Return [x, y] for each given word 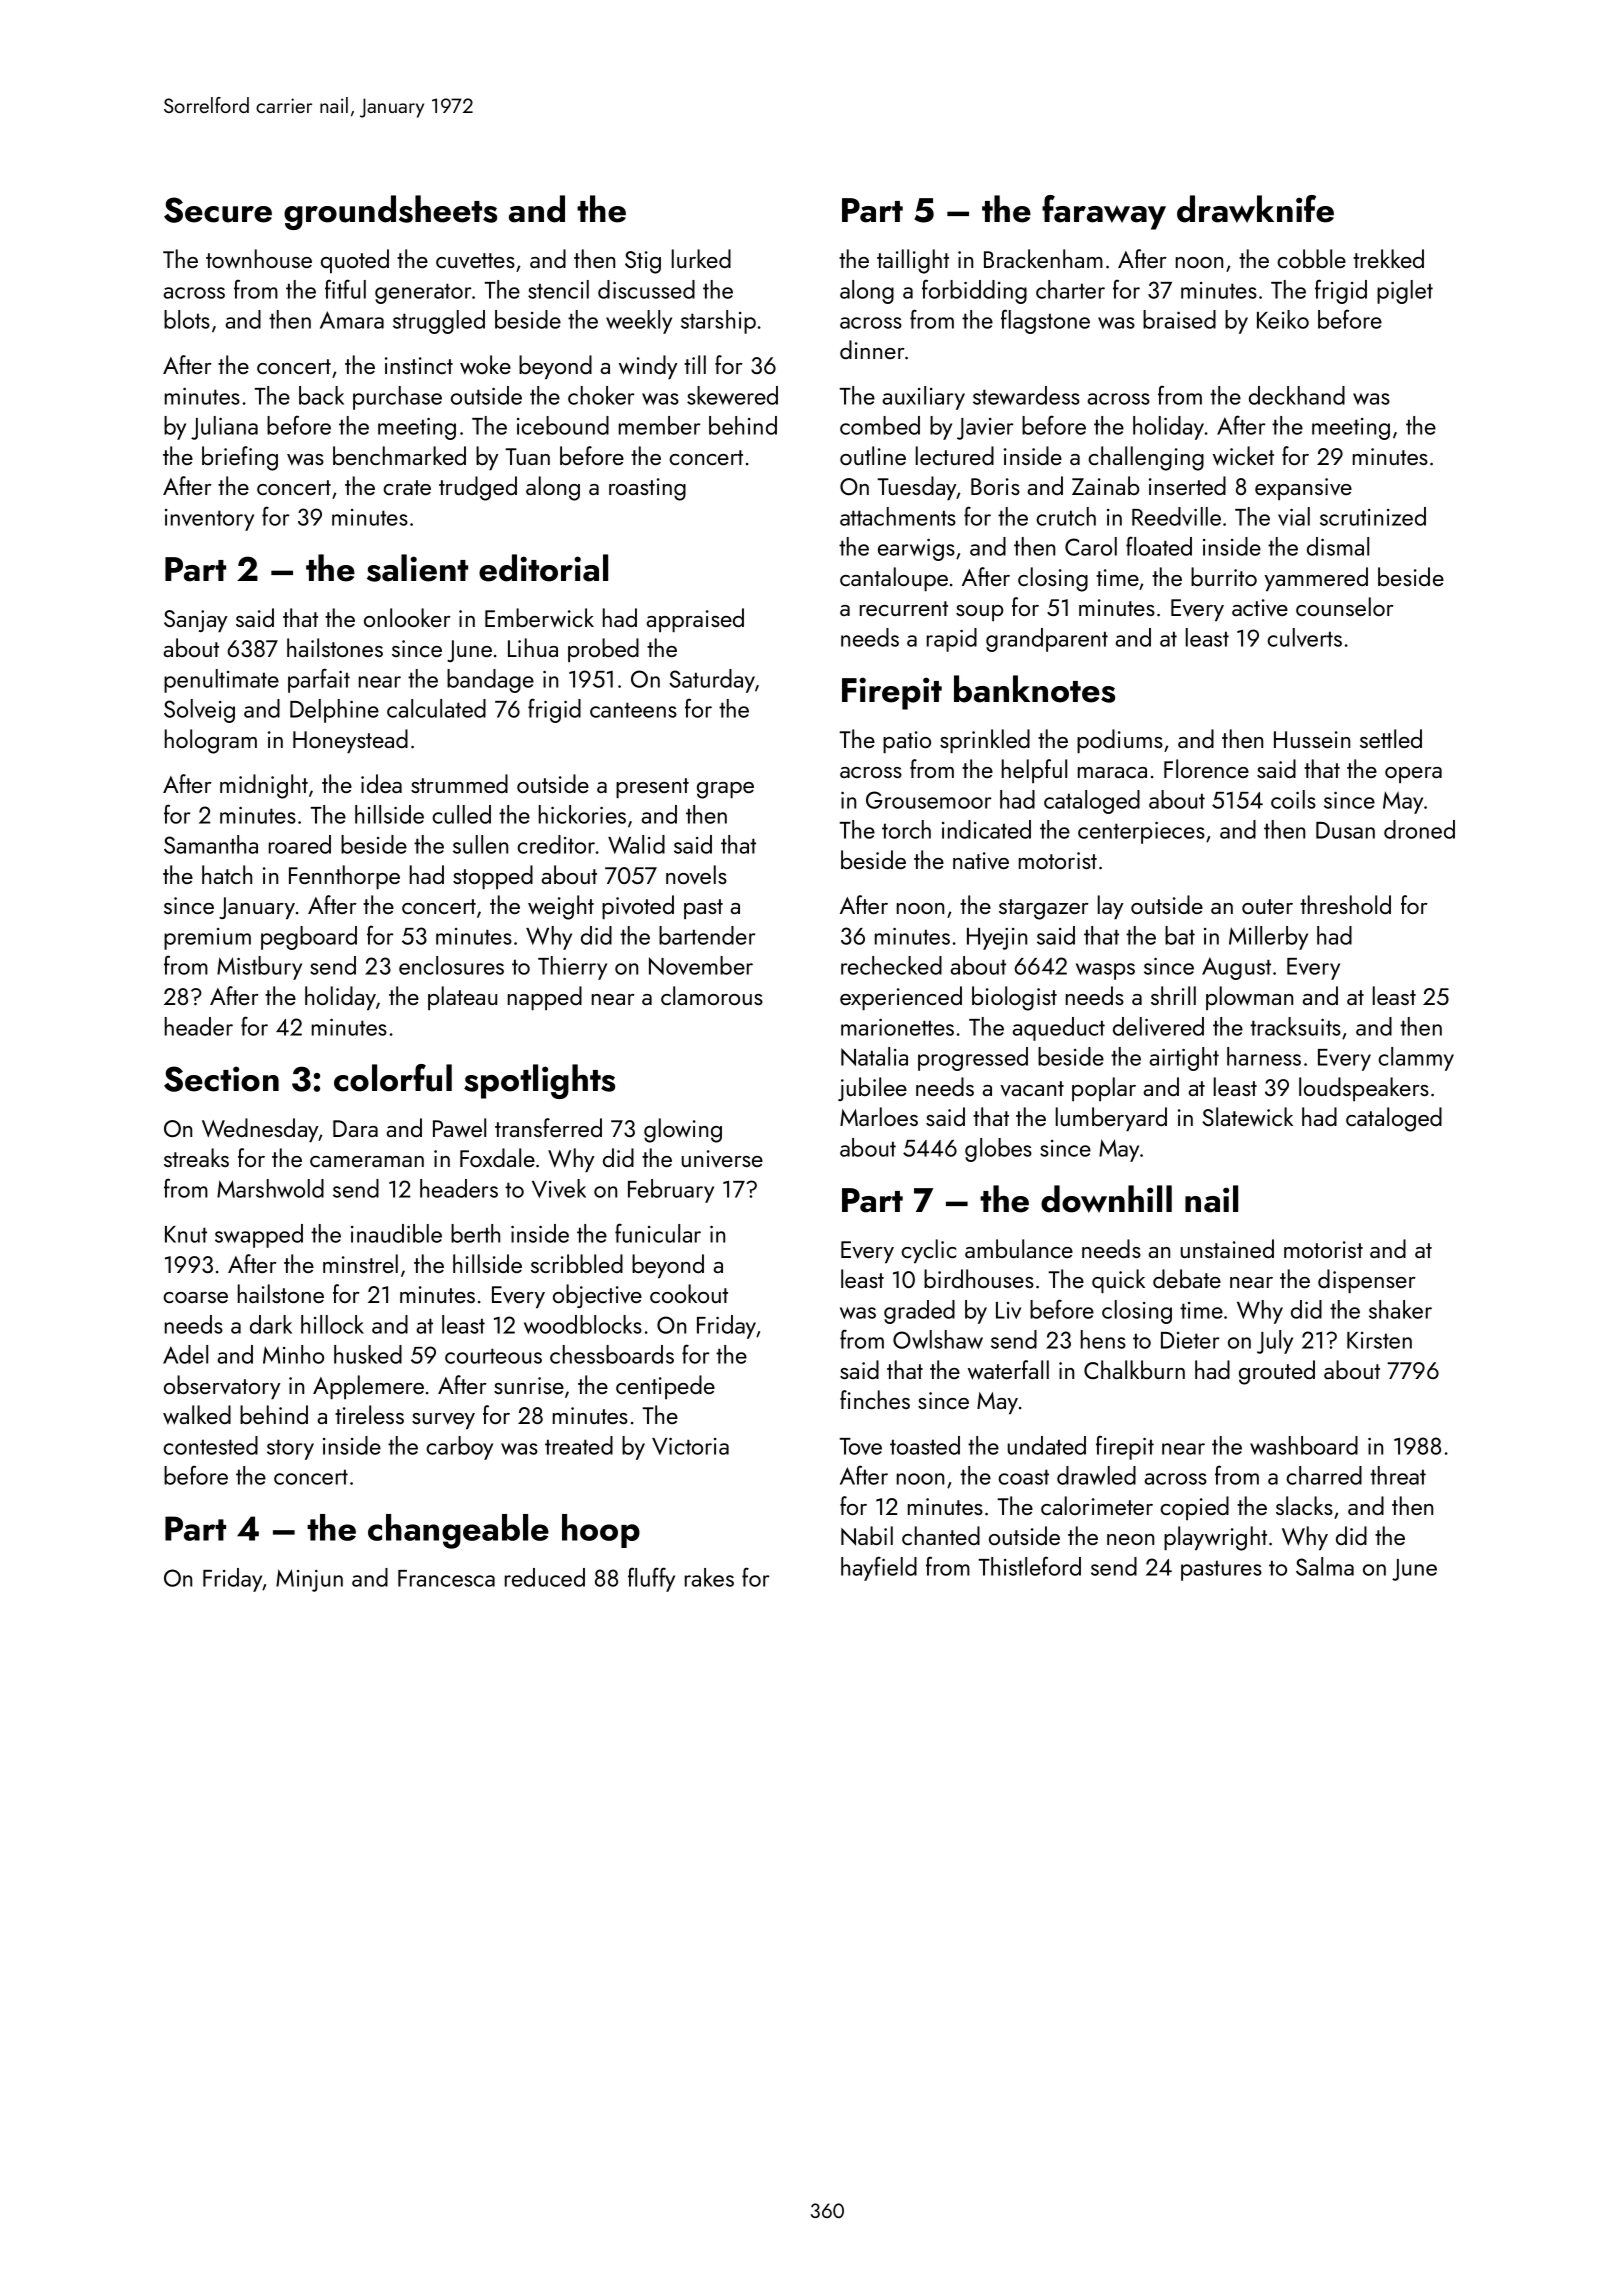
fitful [345, 289]
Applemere [368, 1387]
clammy [1416, 1059]
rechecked [891, 965]
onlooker [407, 617]
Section [221, 1079]
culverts [1304, 637]
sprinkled [985, 741]
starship [718, 322]
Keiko [1283, 319]
